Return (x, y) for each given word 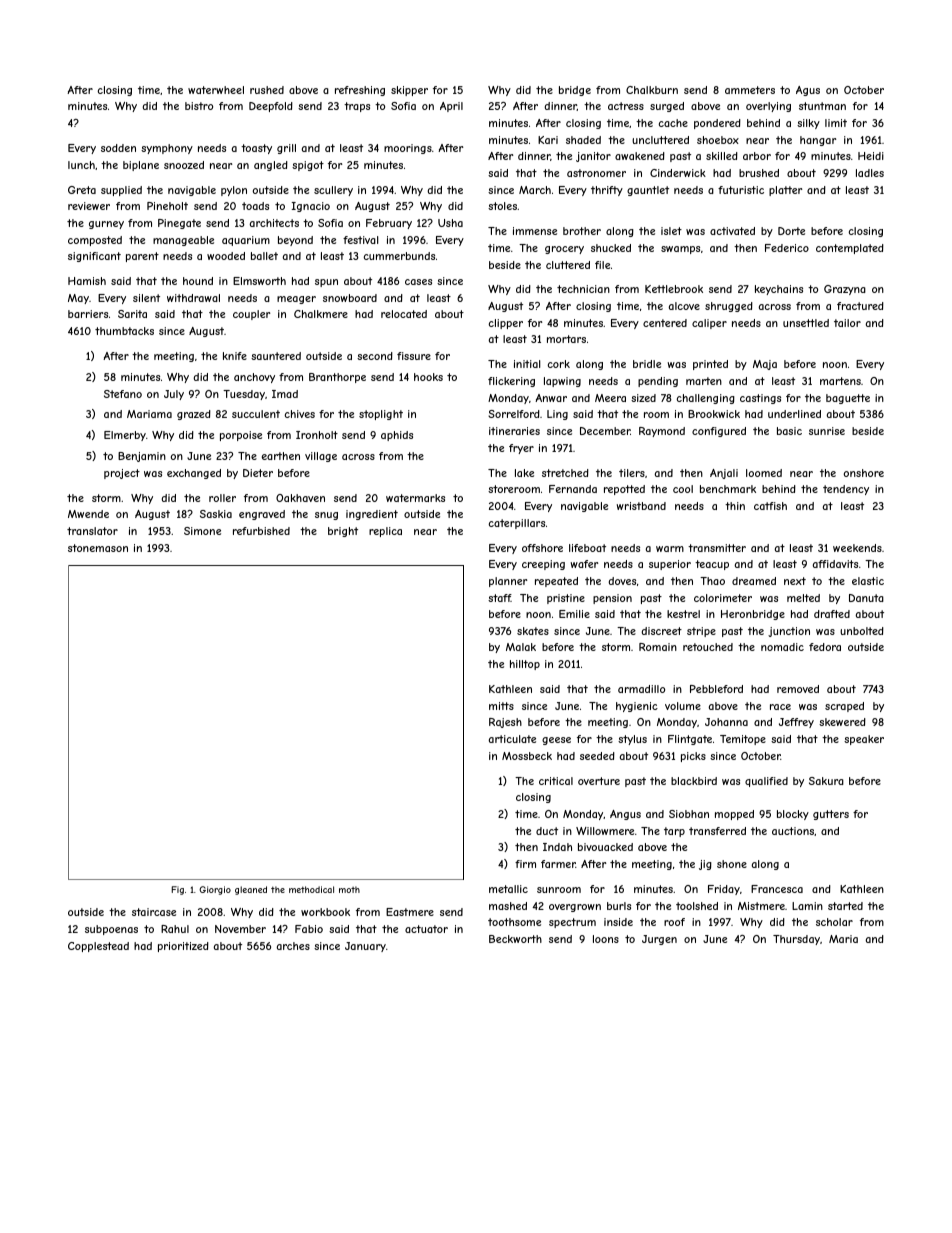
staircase (154, 912)
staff (499, 598)
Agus (808, 91)
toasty (256, 149)
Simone (202, 531)
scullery (333, 191)
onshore (864, 473)
